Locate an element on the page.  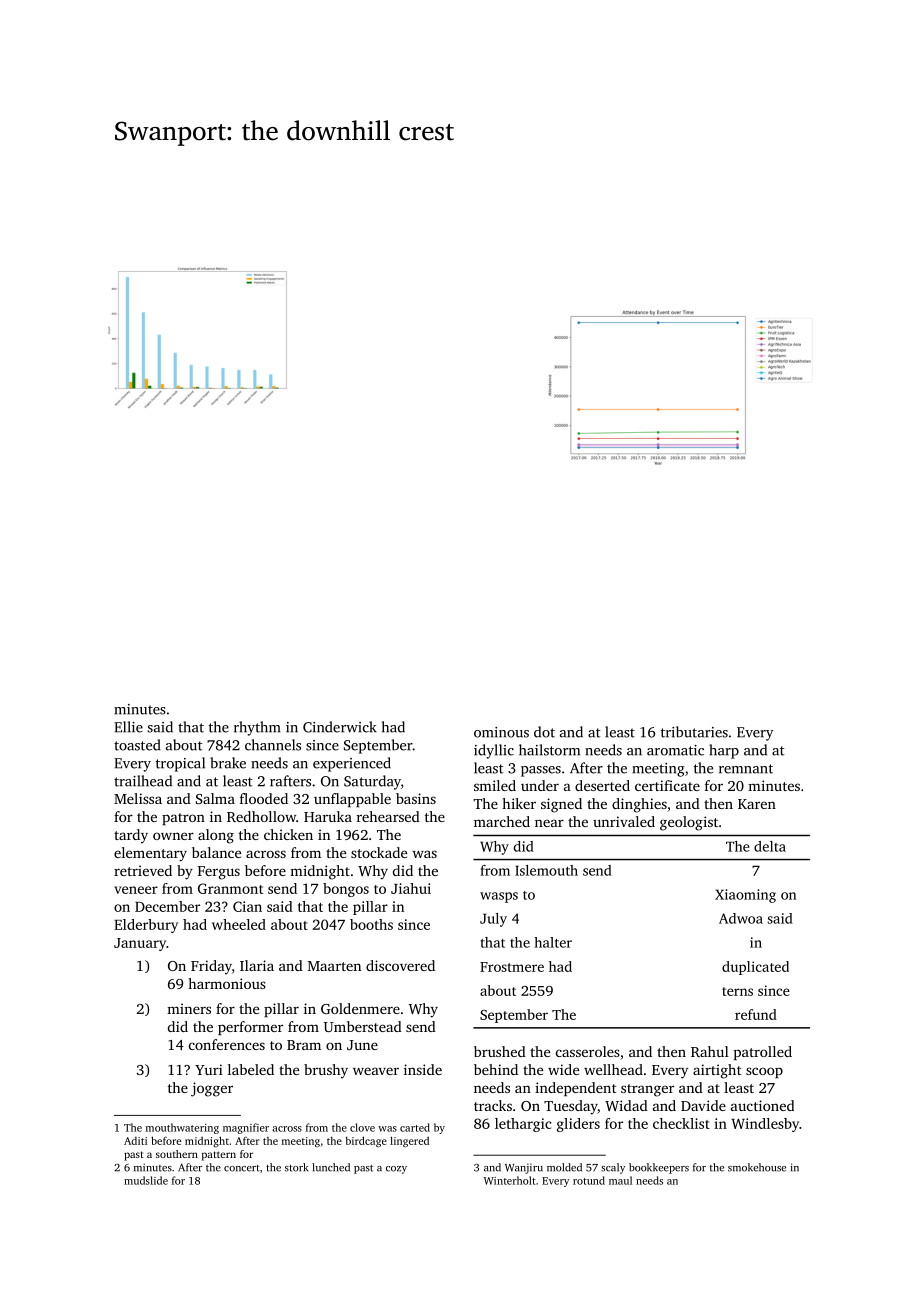
duplicated is located at coordinates (755, 968).
